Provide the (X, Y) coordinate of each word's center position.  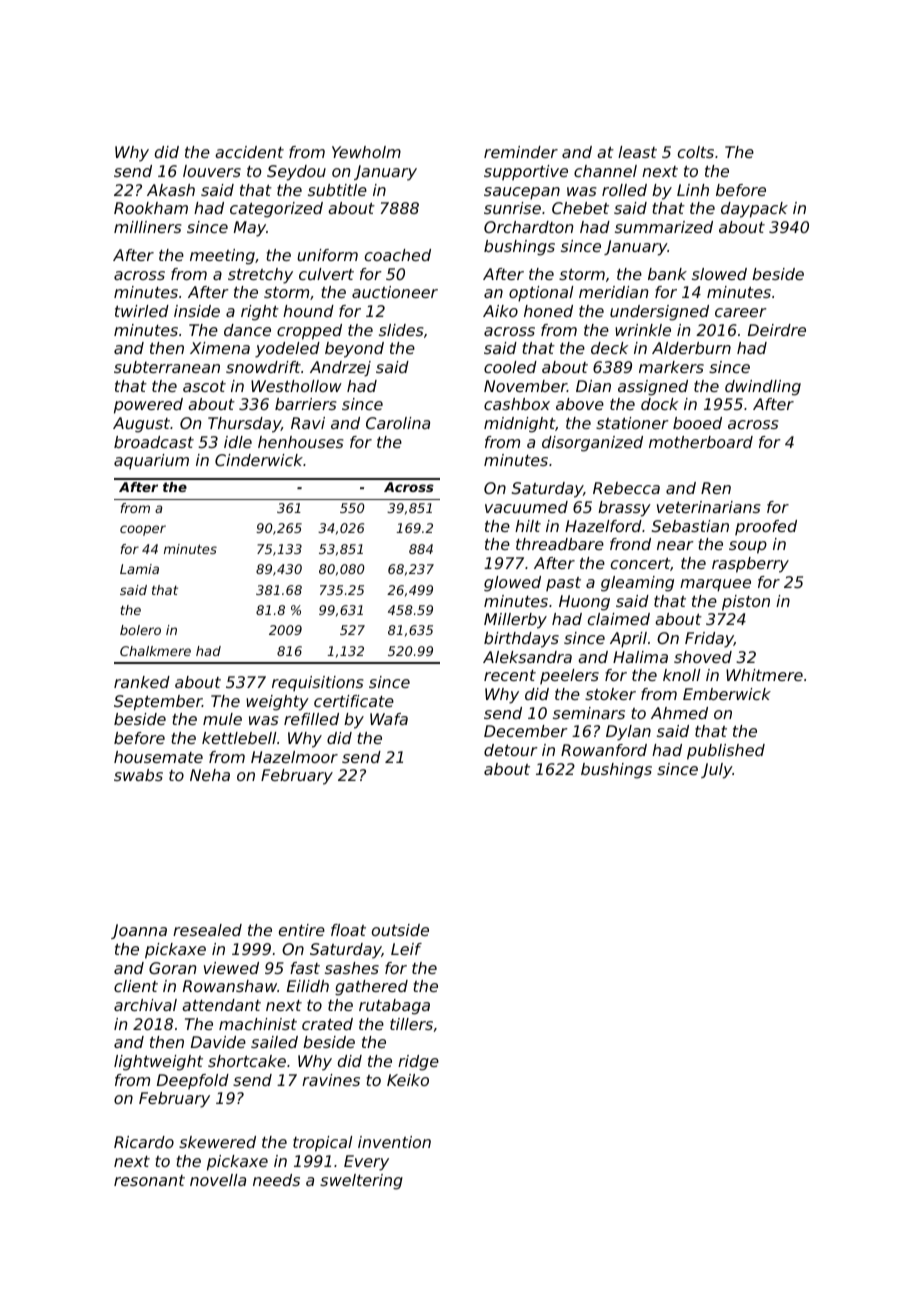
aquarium (151, 461)
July (716, 771)
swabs (138, 775)
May (250, 229)
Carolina (398, 423)
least (637, 152)
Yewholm (366, 152)
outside (400, 930)
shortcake (247, 1061)
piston (746, 603)
